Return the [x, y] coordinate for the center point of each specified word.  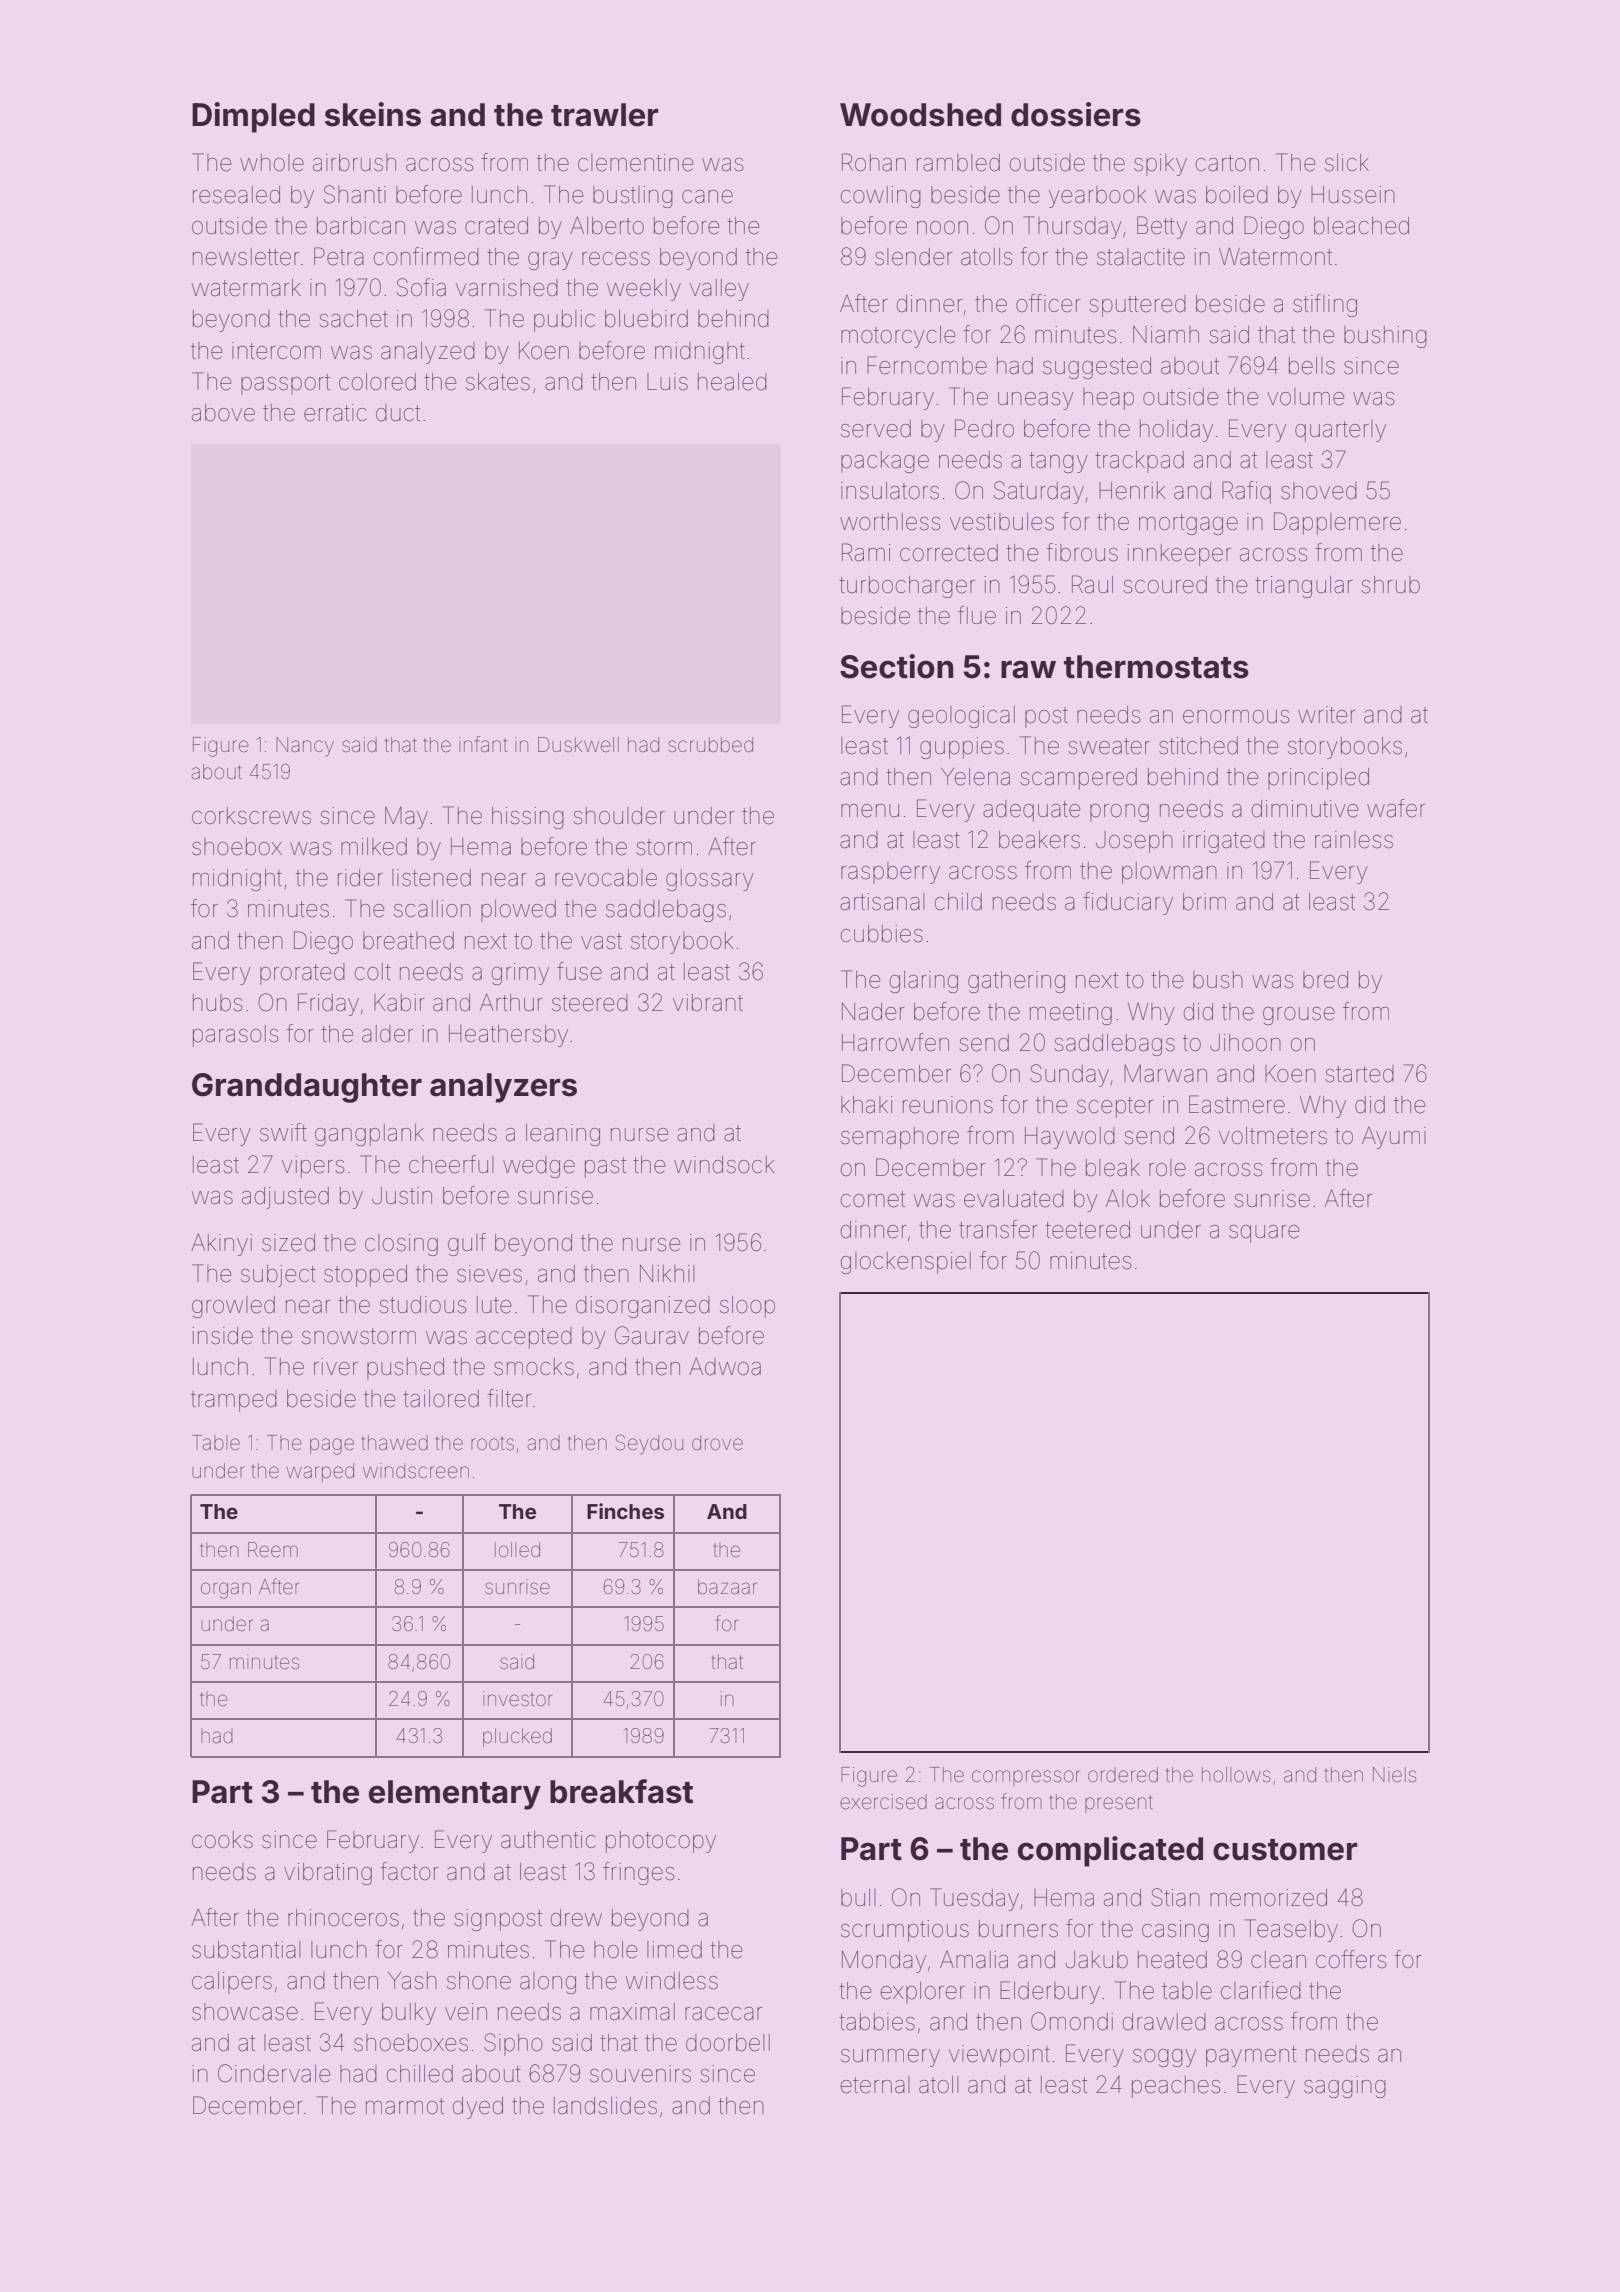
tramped [234, 1401]
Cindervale [274, 2073]
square [1264, 1234]
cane [707, 197]
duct [398, 413]
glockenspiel [906, 1263]
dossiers [1076, 114]
